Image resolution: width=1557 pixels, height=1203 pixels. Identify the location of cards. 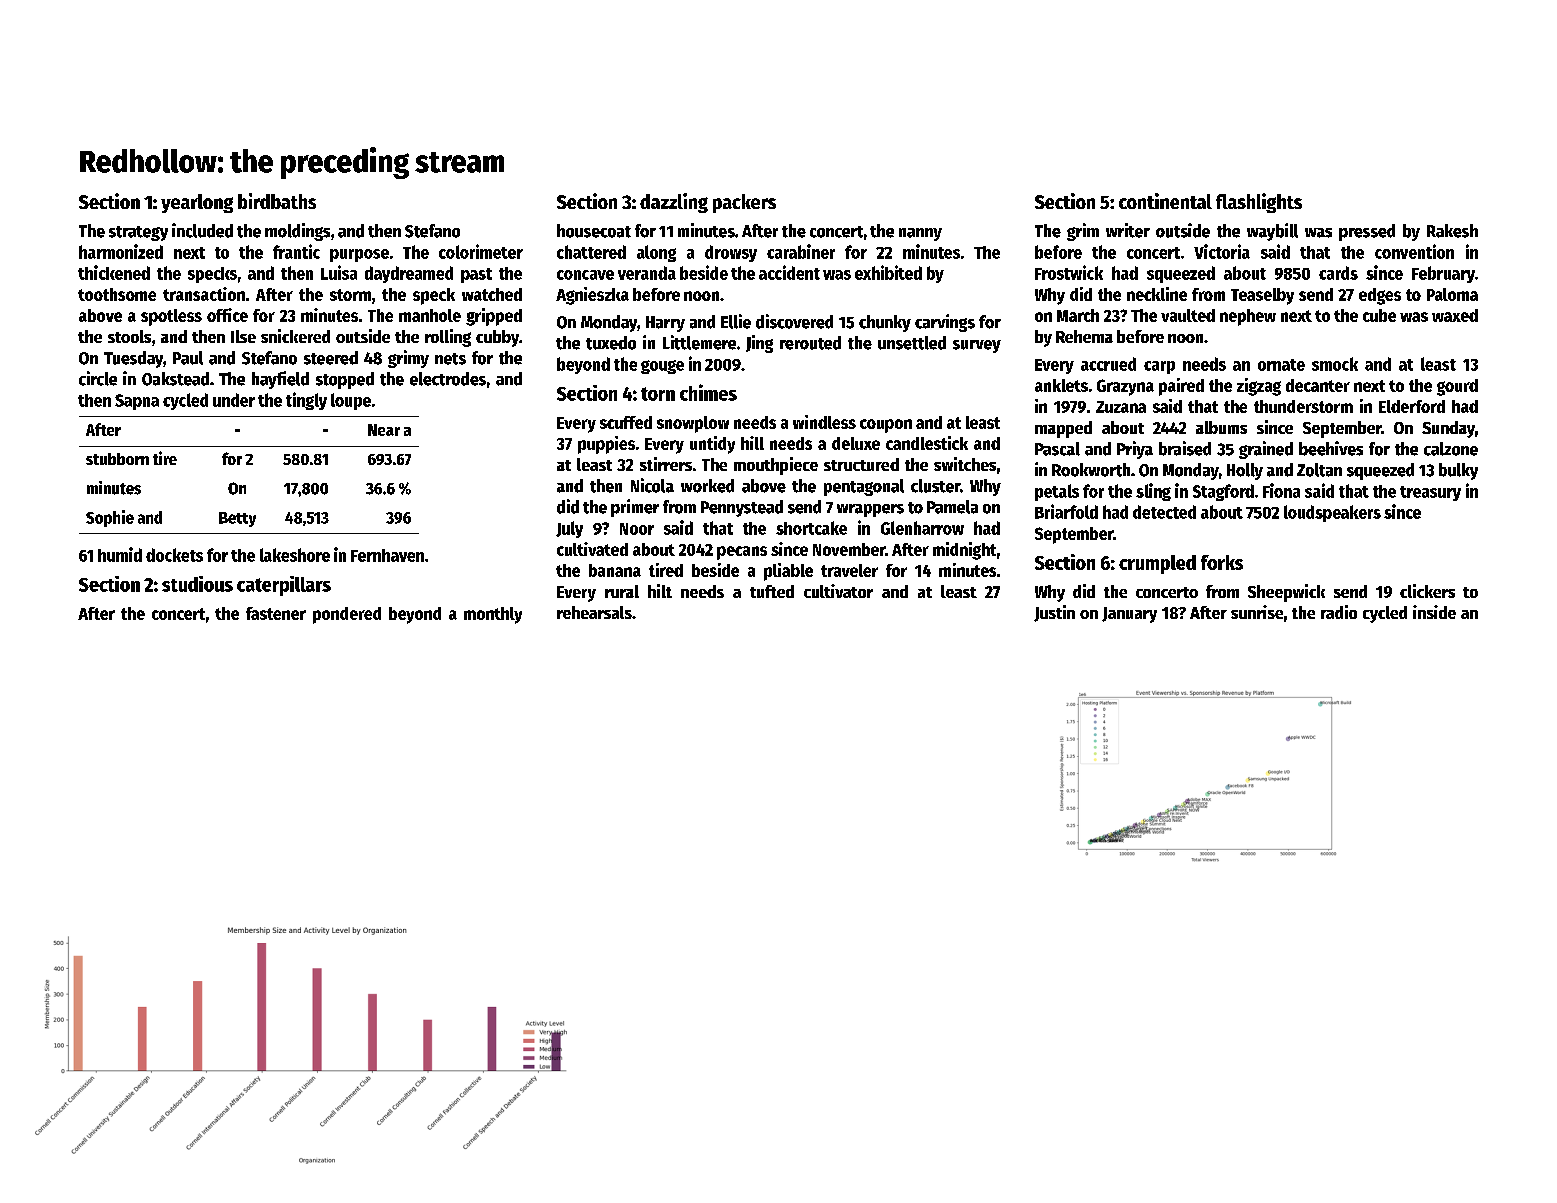
(1338, 273).
